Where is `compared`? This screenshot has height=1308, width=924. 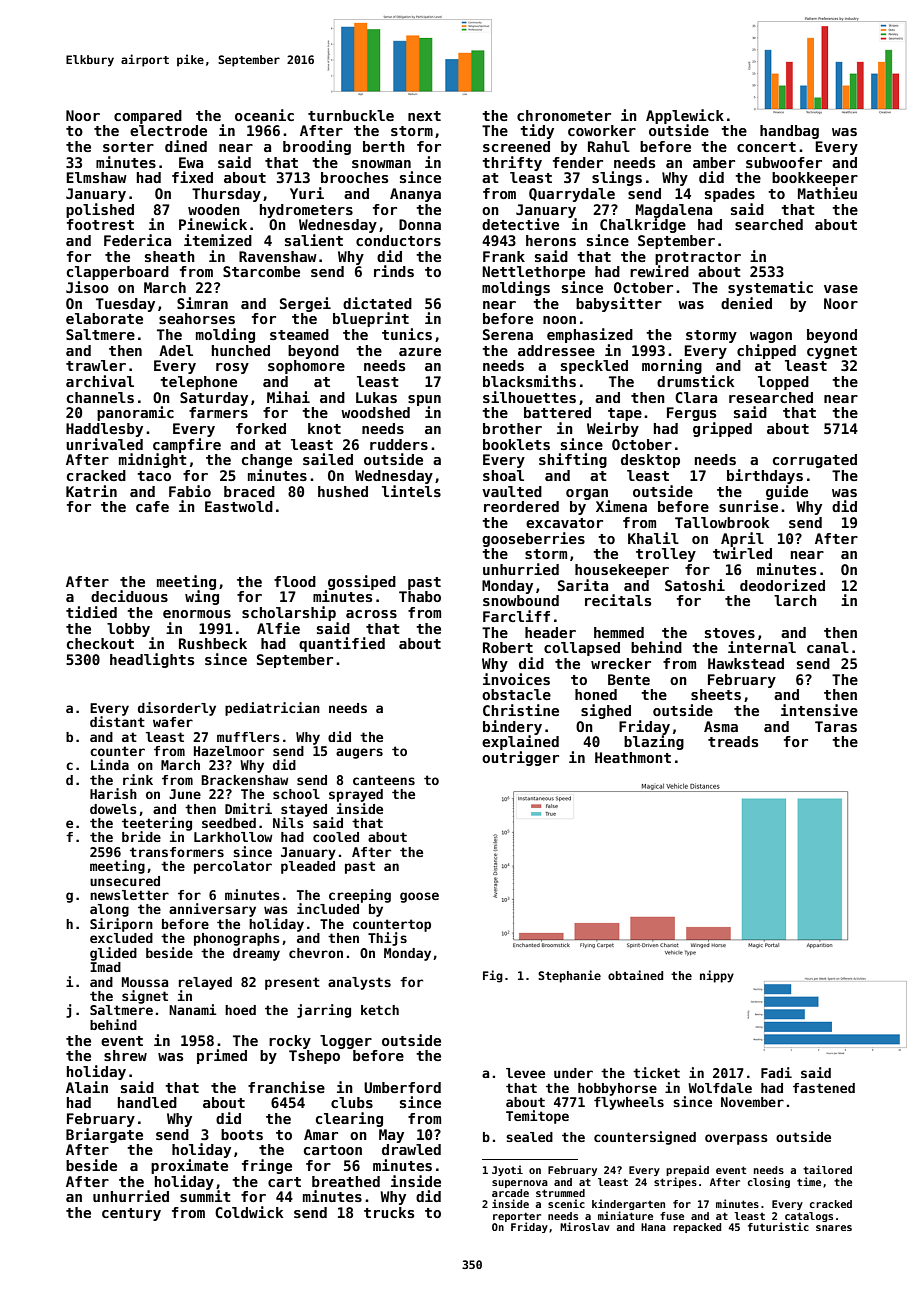
compared is located at coordinates (148, 117).
